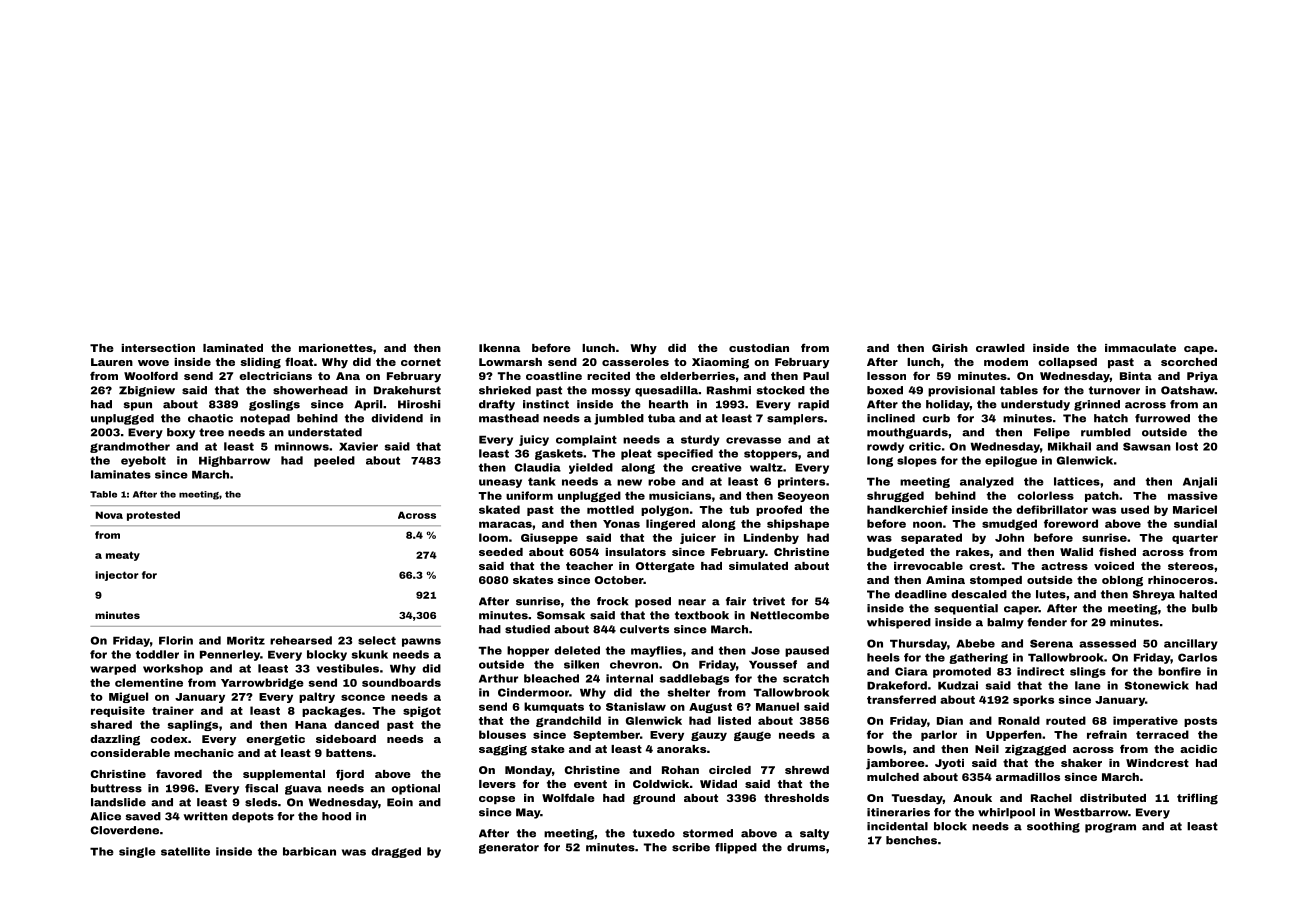  I want to click on Serena, so click(1051, 643).
